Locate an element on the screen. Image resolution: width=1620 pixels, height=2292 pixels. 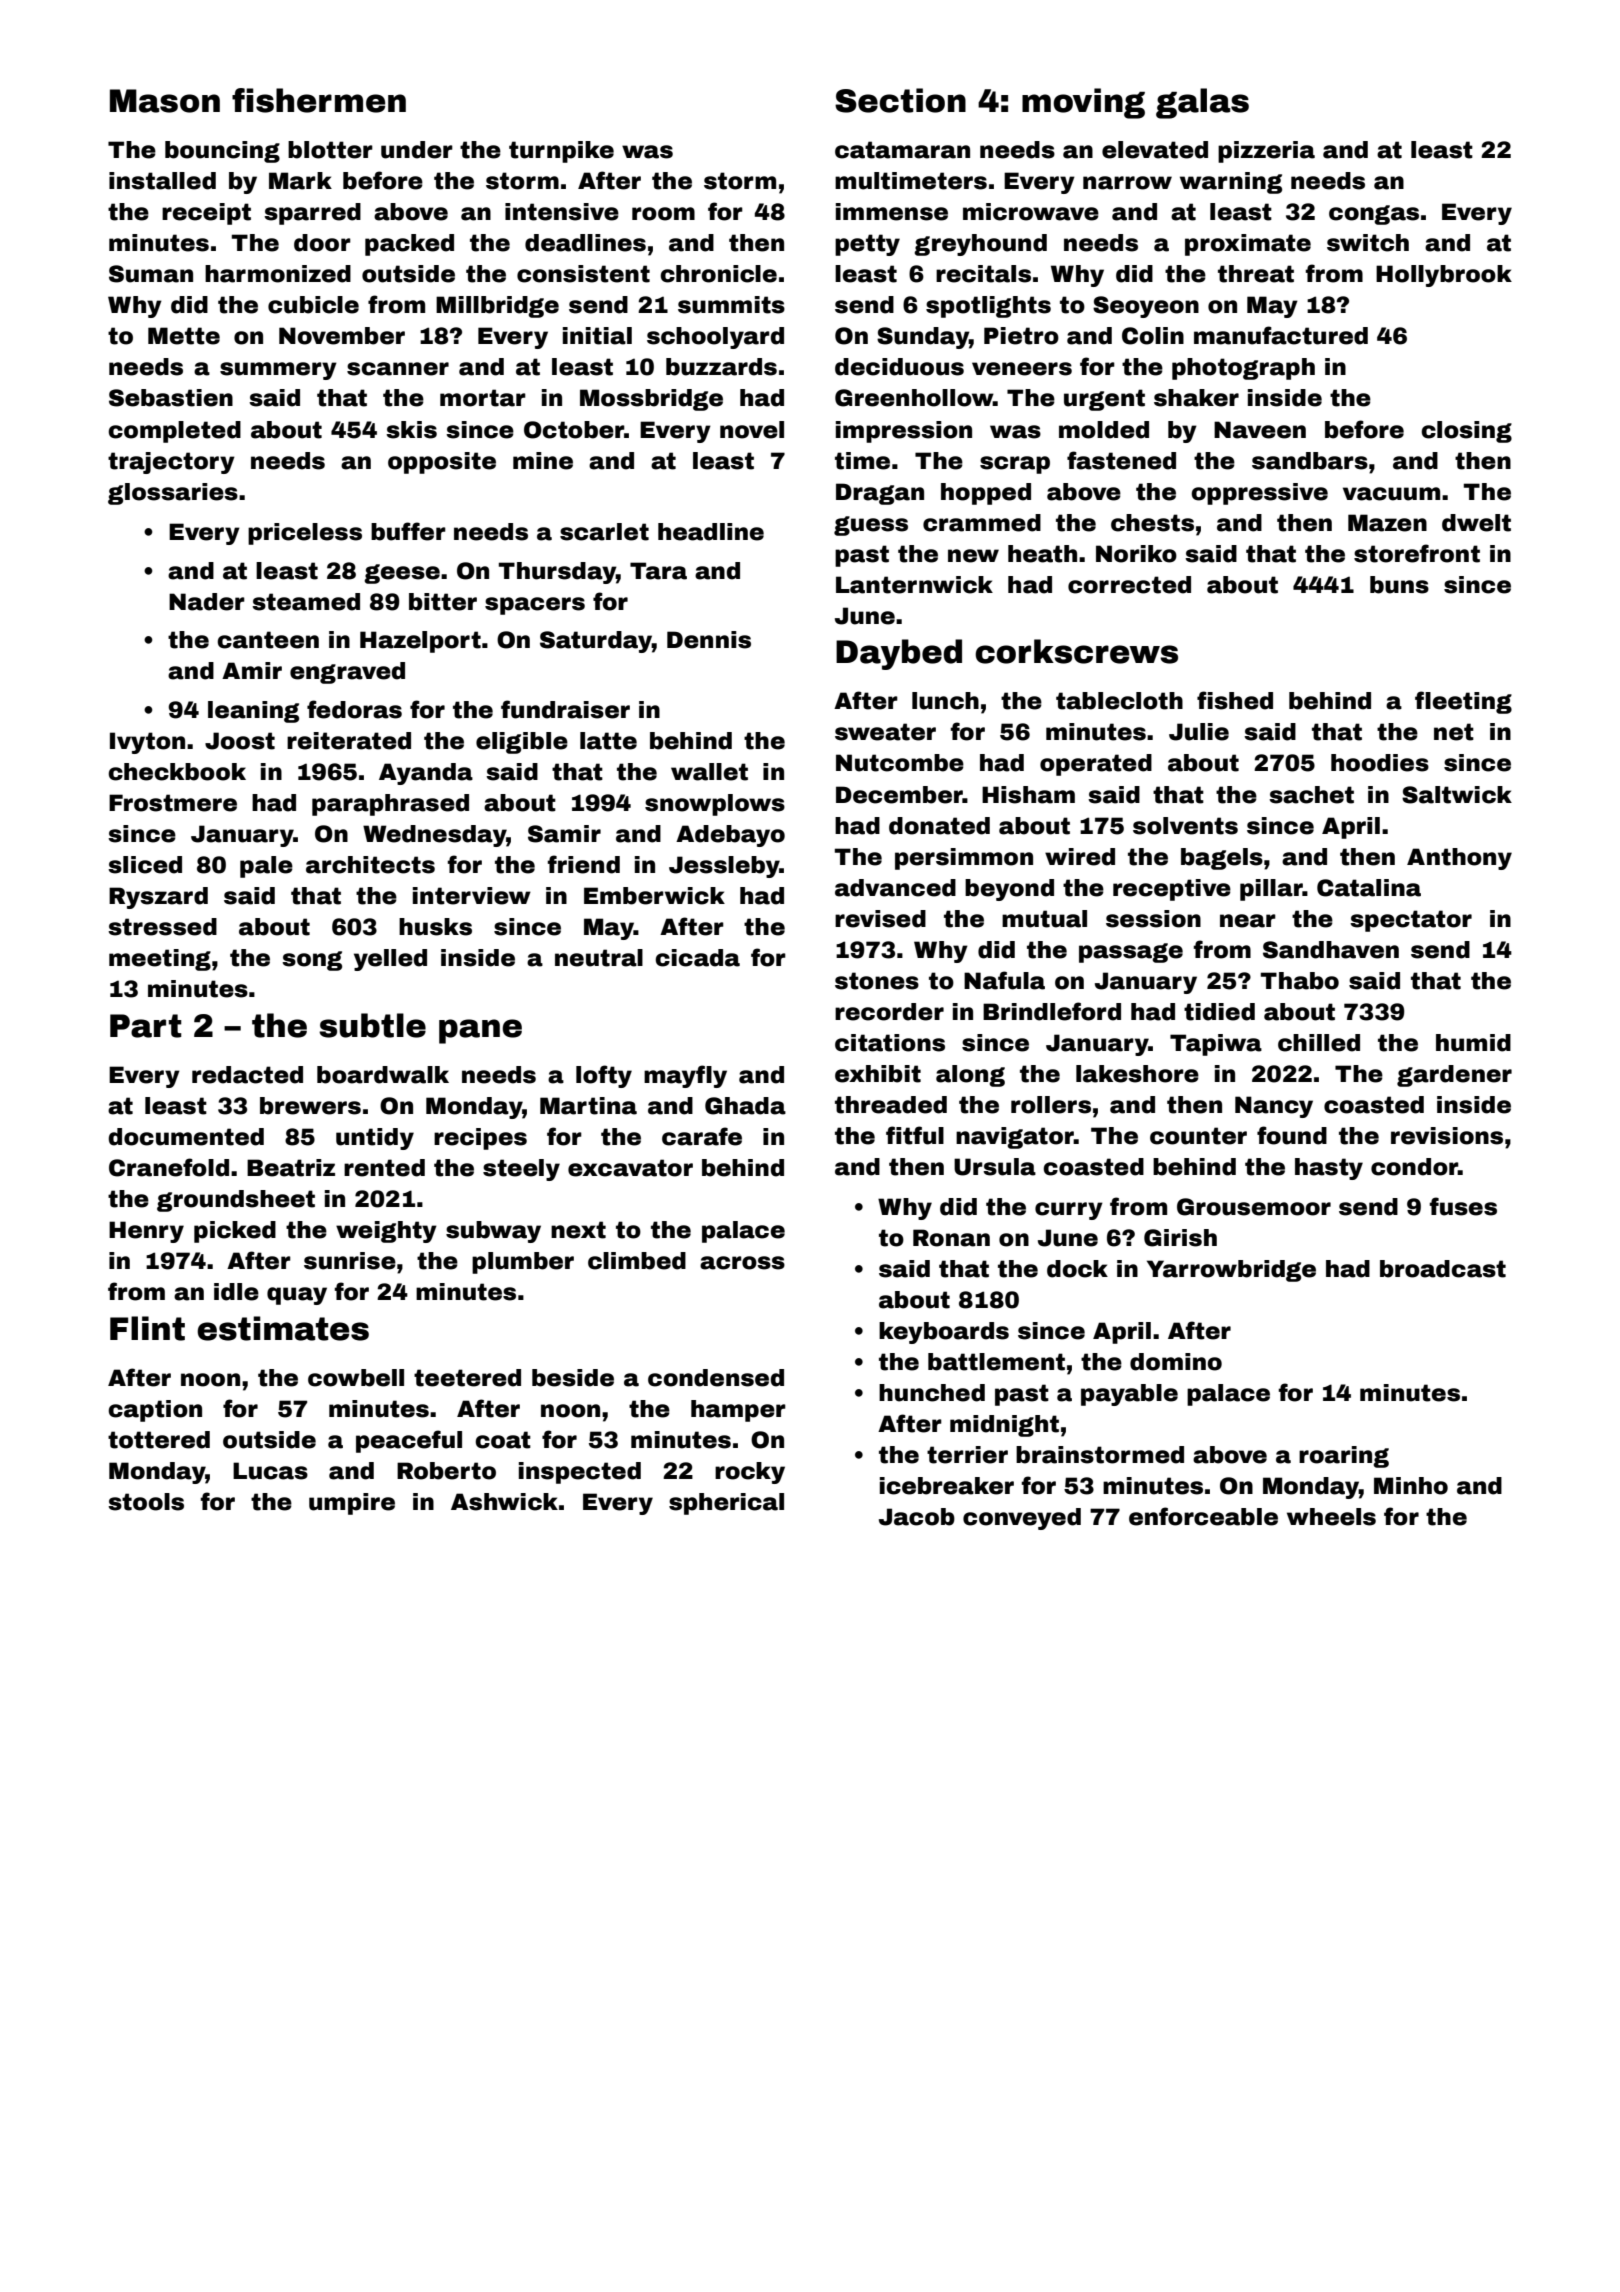
switch is located at coordinates (1368, 243).
